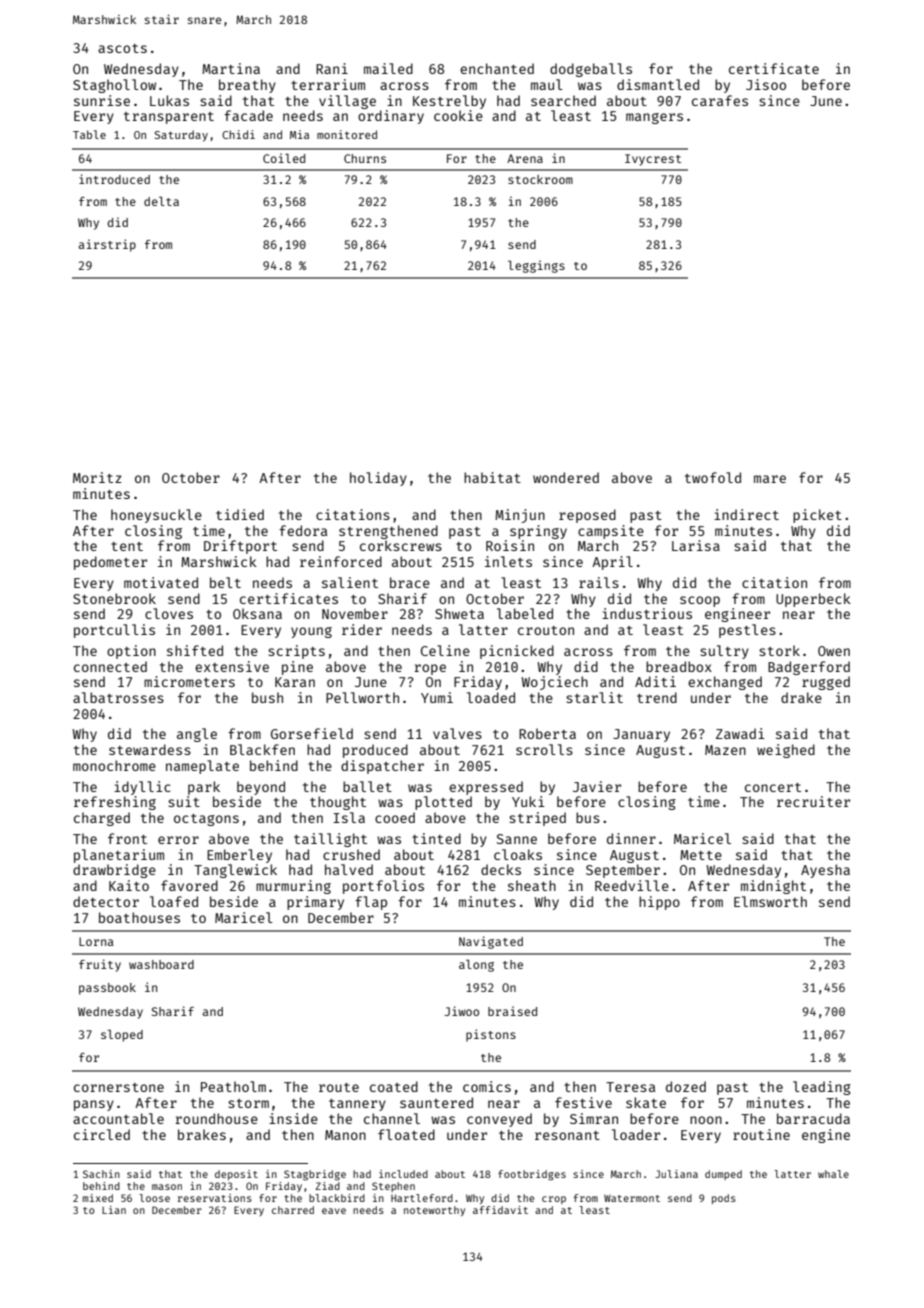 This screenshot has width=924, height=1308. Describe the element at coordinates (406, 1134) in the screenshot. I see `floated` at that location.
